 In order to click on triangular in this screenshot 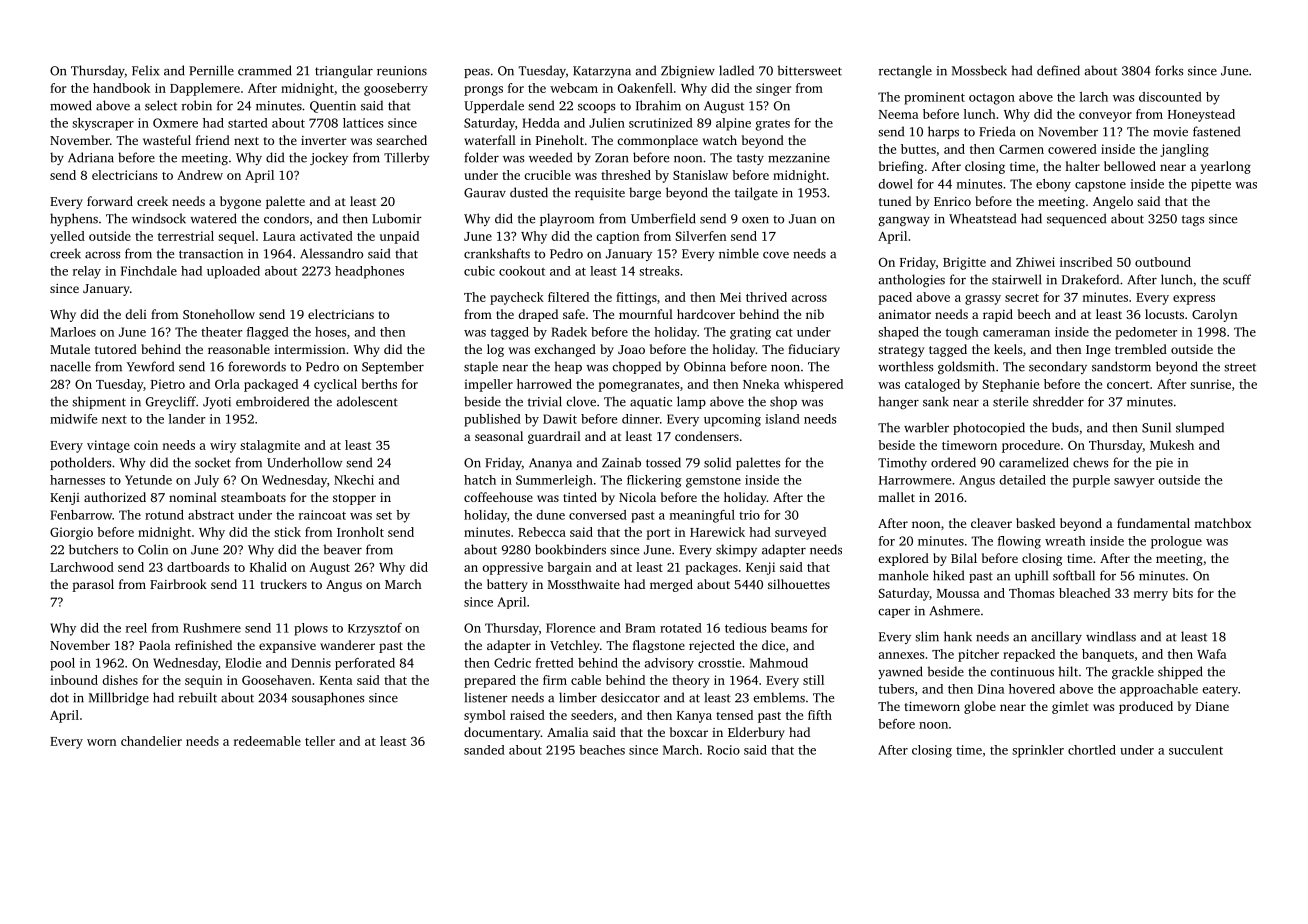, I will do `click(344, 71)`.
